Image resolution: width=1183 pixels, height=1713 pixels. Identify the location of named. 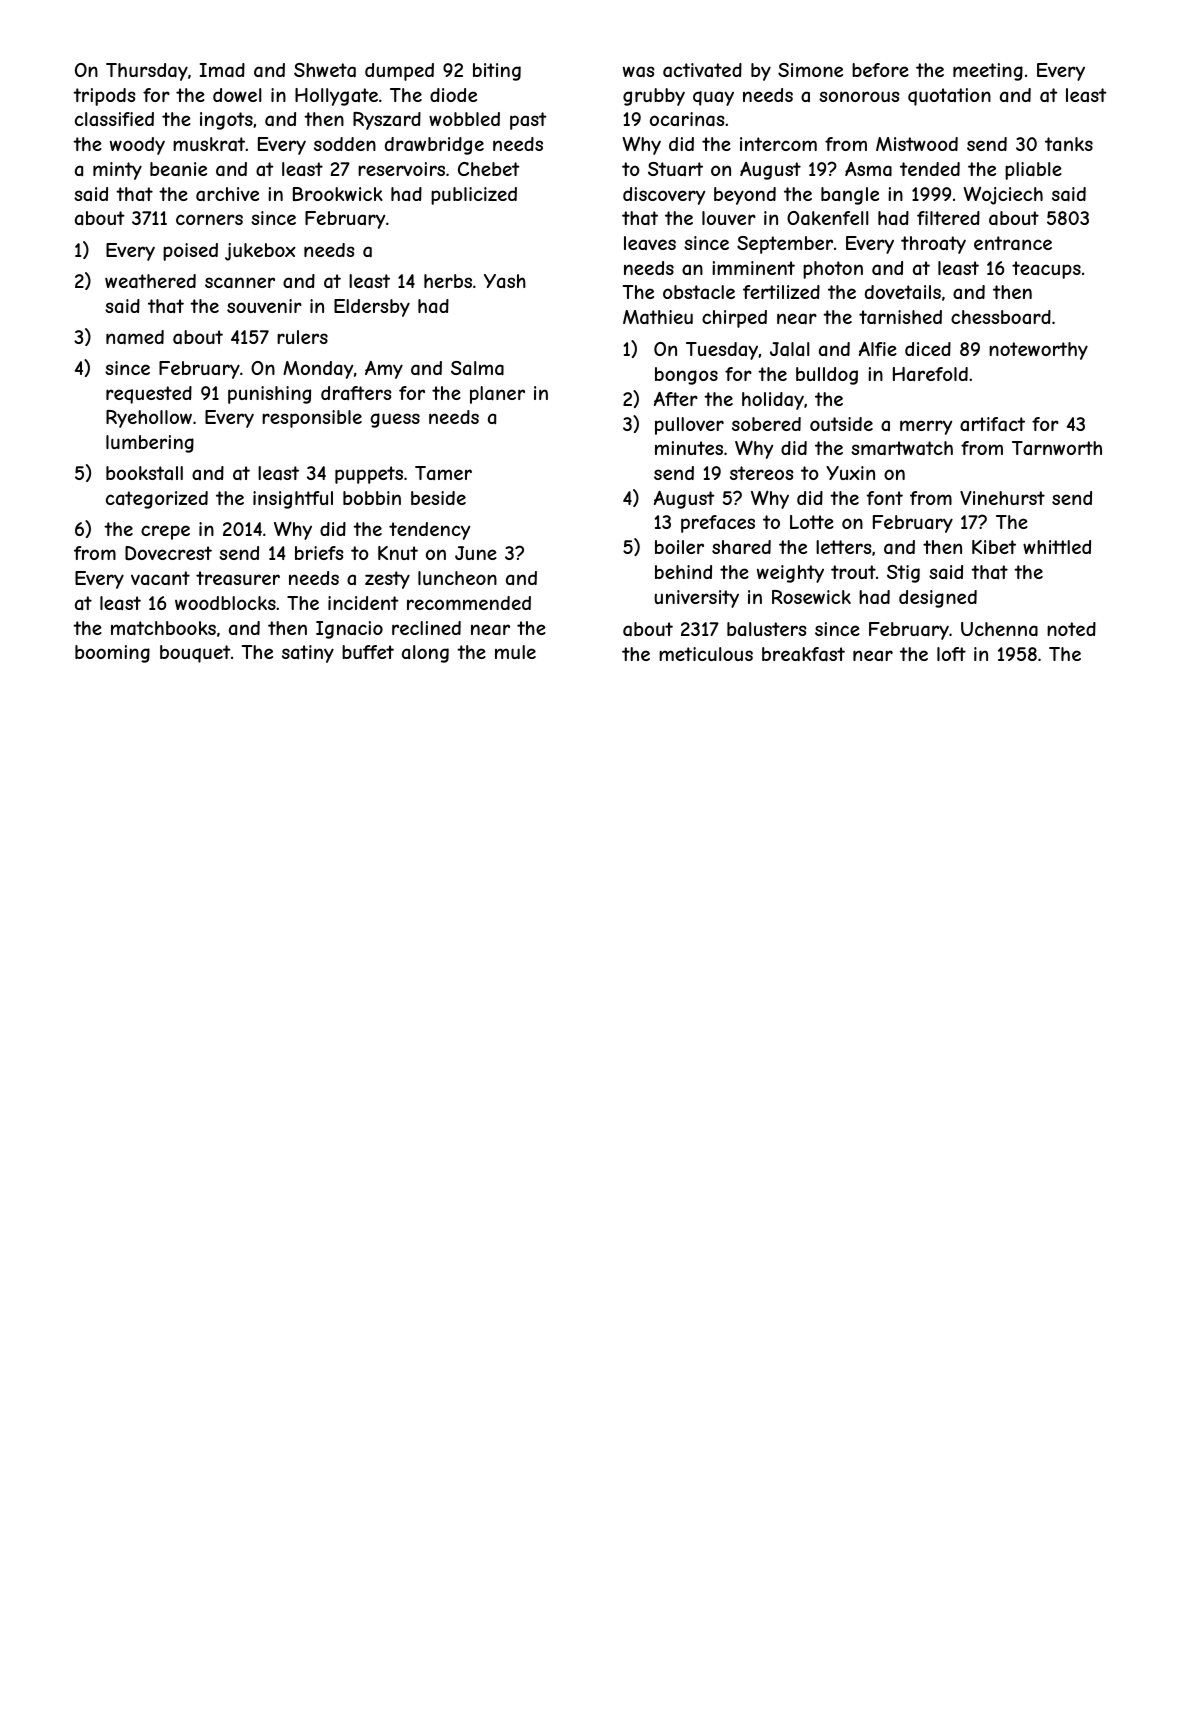
(135, 337).
